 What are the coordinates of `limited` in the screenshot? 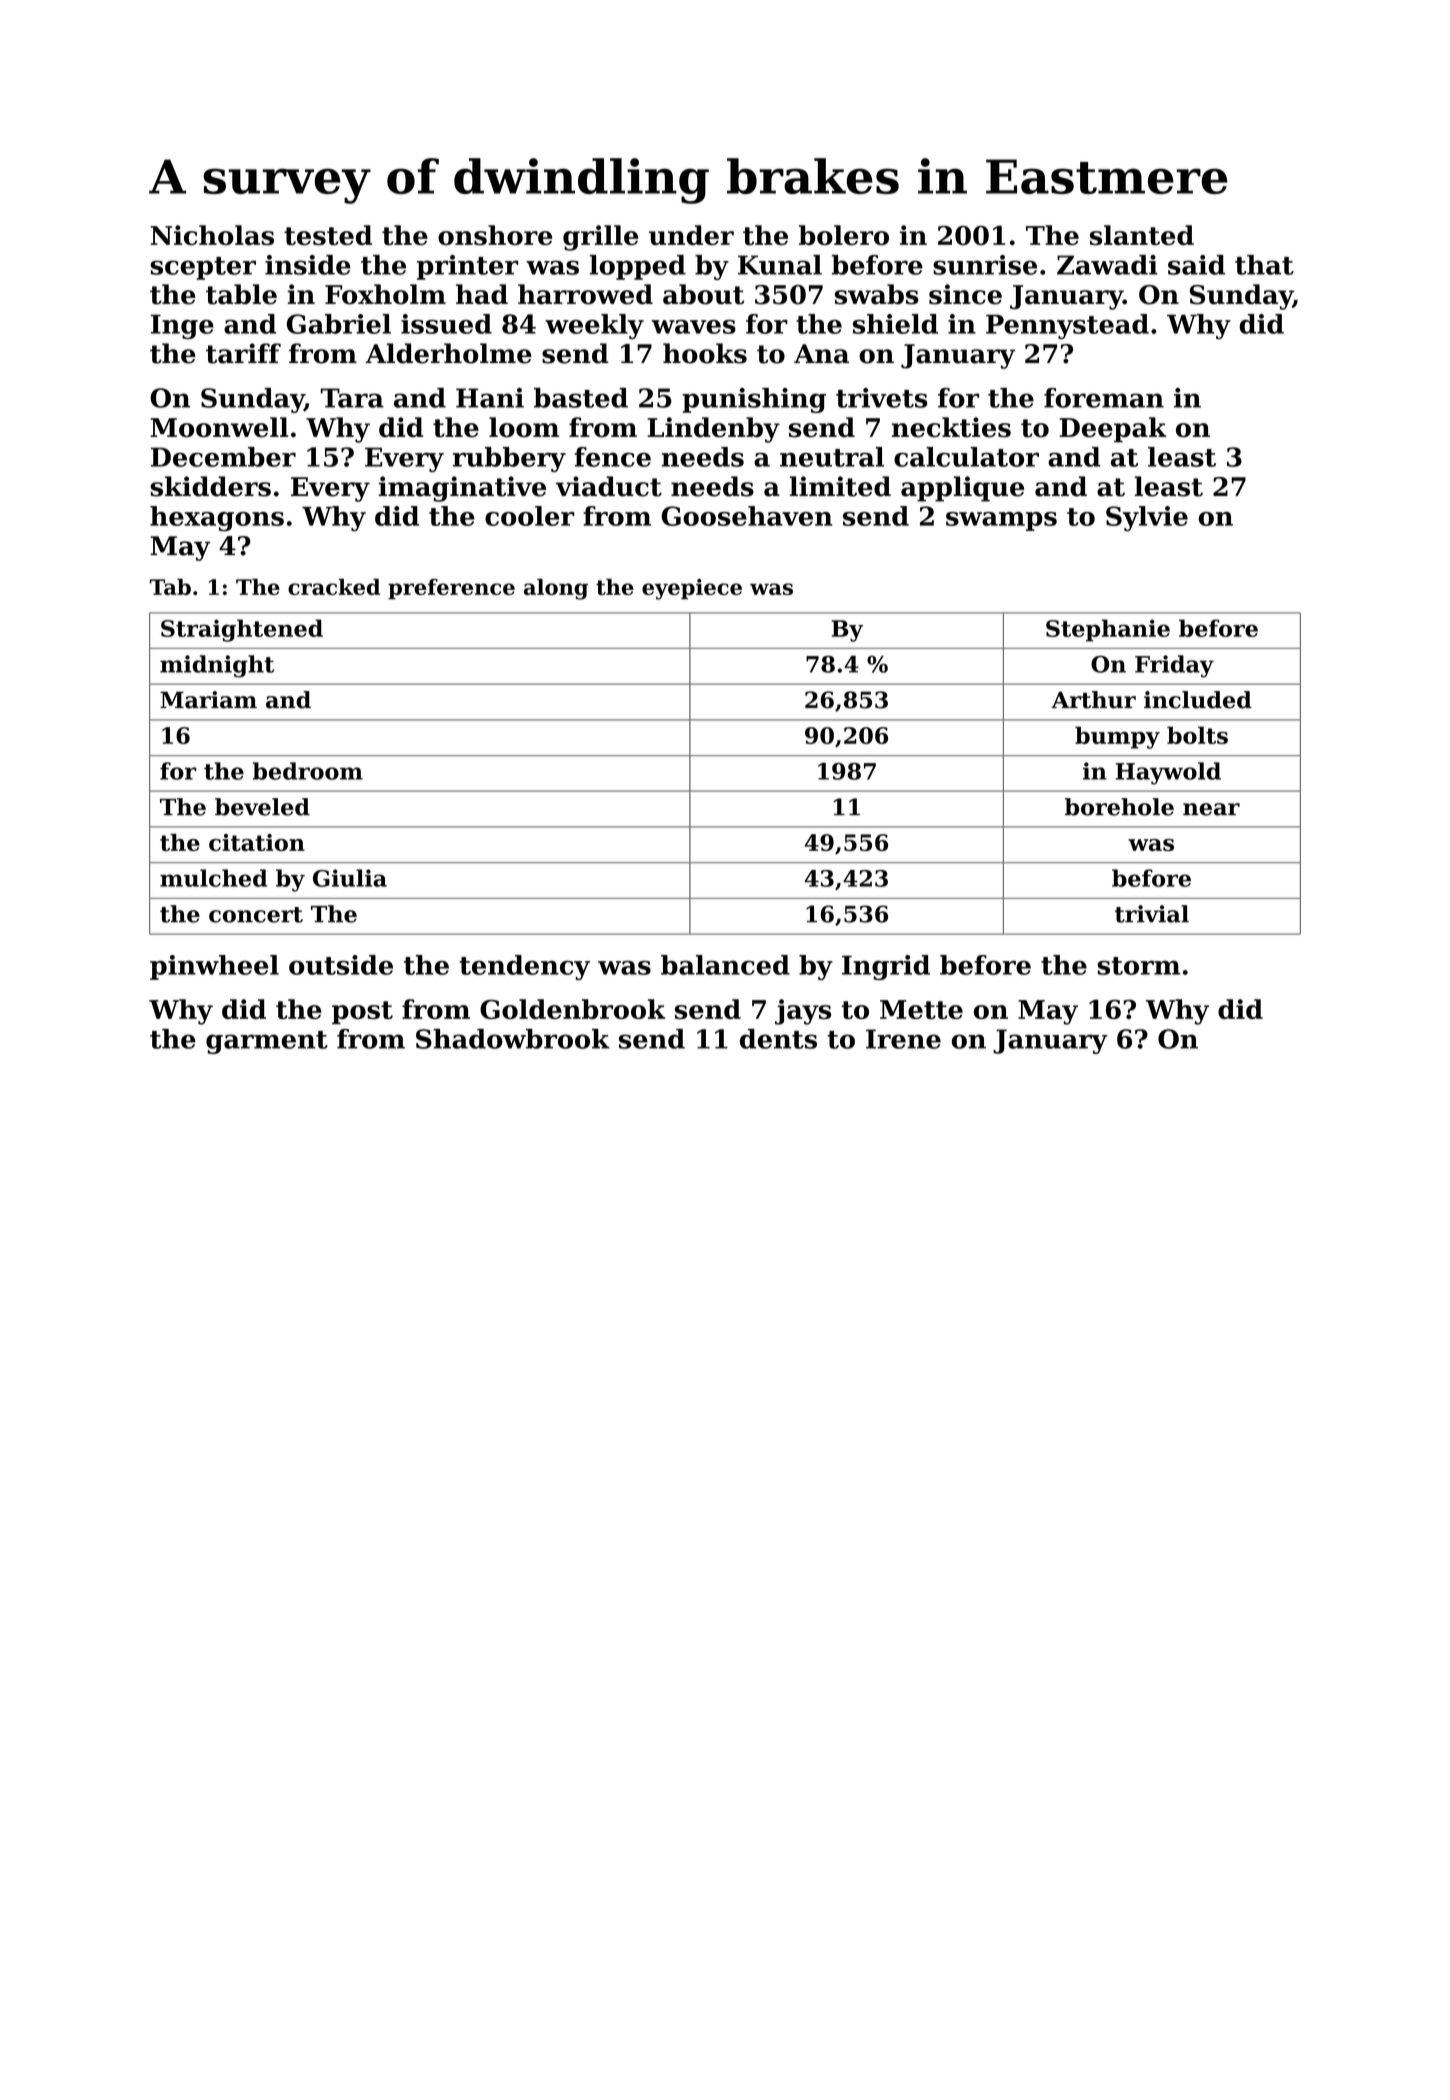 It's located at (840, 486).
